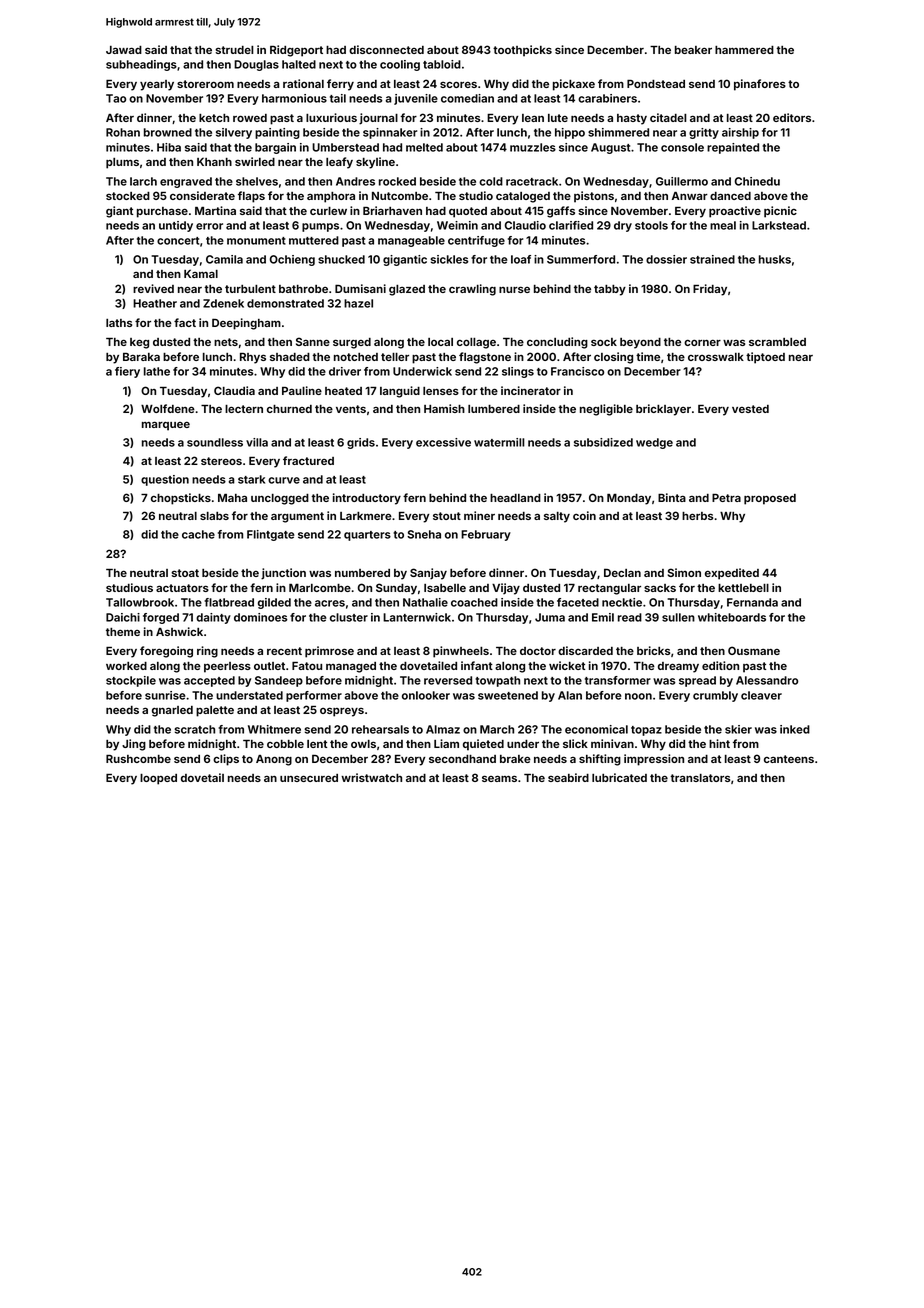  I want to click on Deepingham, so click(246, 324).
